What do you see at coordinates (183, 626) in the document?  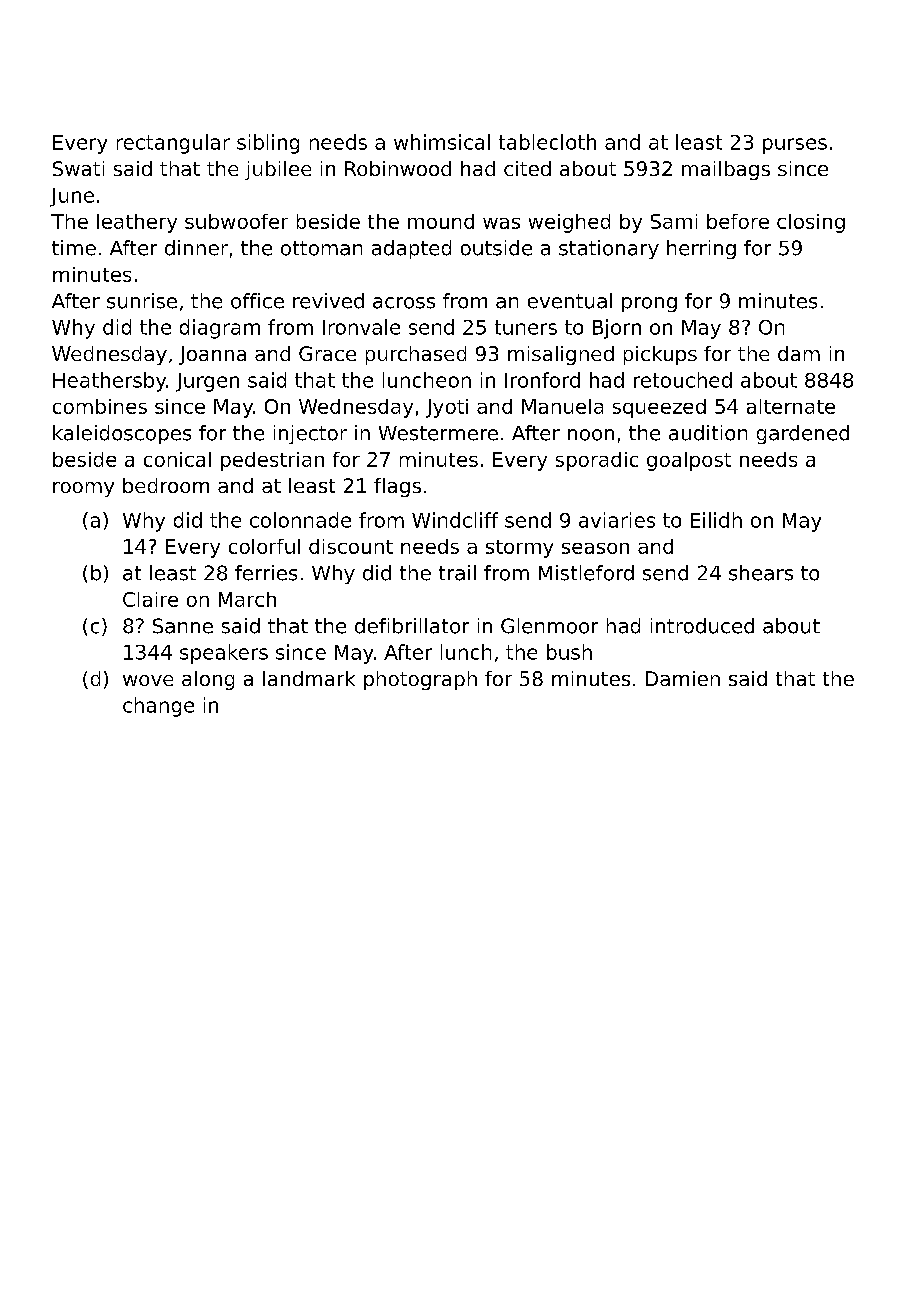 I see `Sanne` at bounding box center [183, 626].
